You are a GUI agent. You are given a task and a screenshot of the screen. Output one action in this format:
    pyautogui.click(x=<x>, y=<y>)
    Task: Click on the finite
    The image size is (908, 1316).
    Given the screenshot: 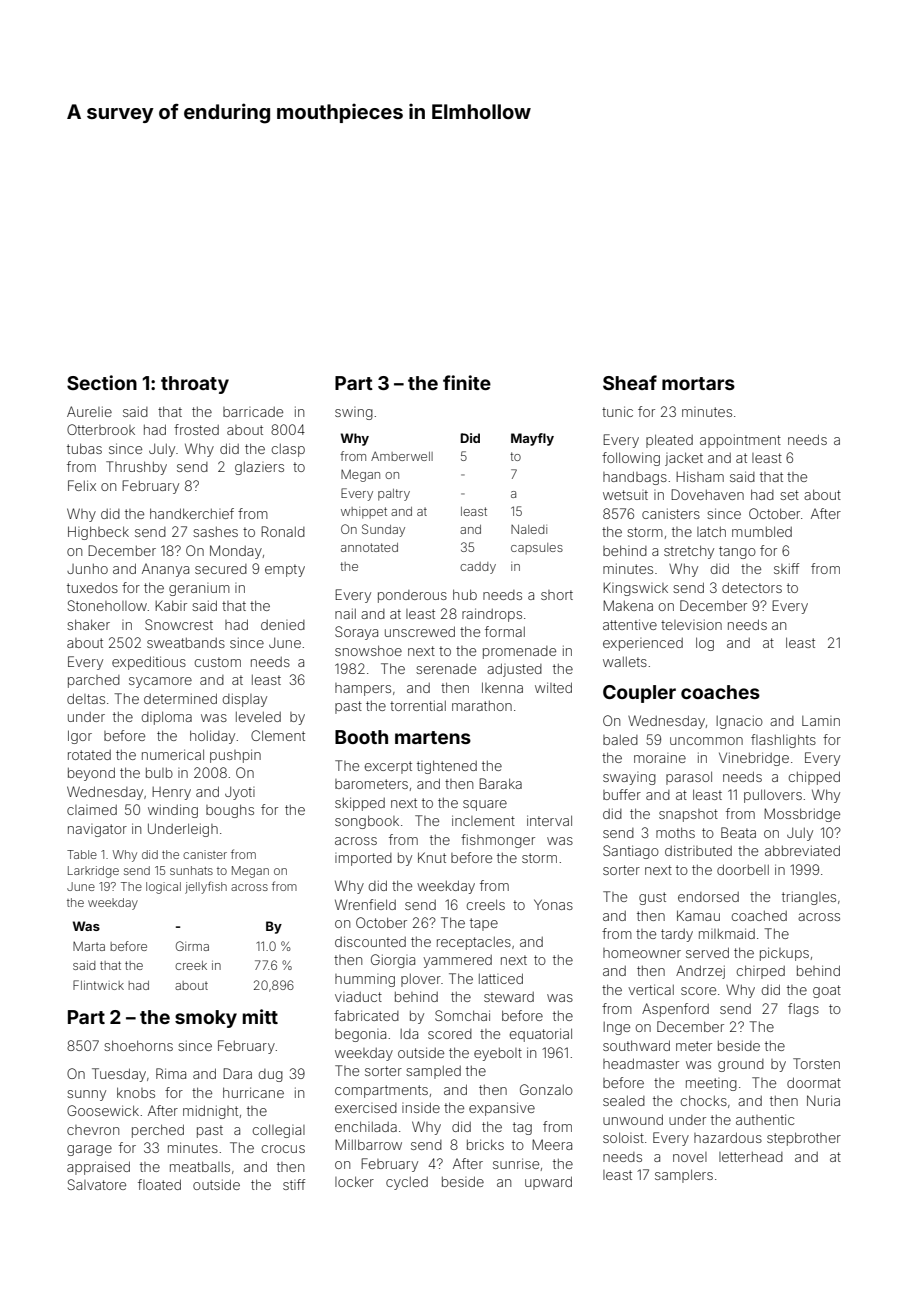 What is the action you would take?
    pyautogui.click(x=467, y=382)
